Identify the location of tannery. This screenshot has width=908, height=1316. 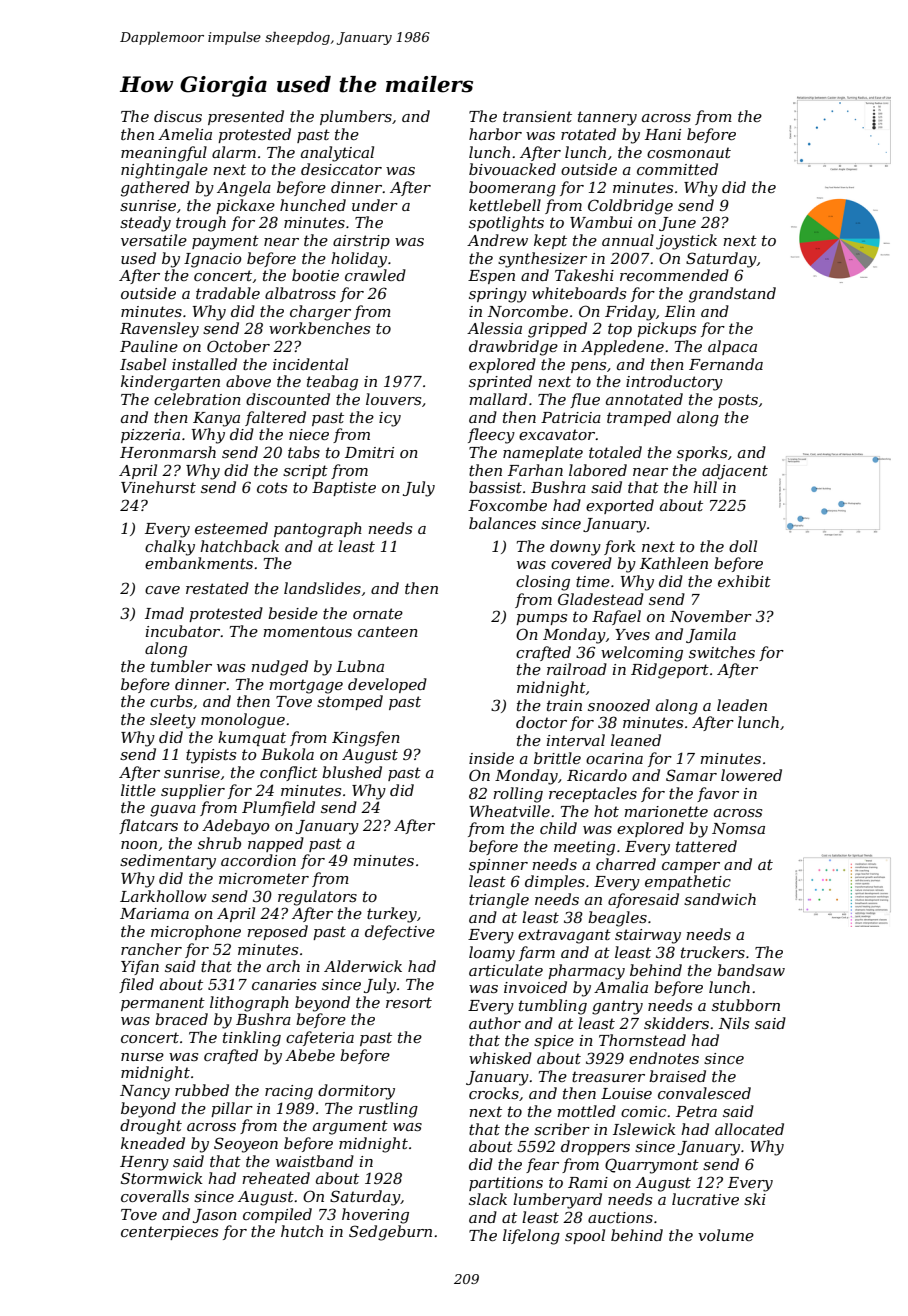
(607, 118).
